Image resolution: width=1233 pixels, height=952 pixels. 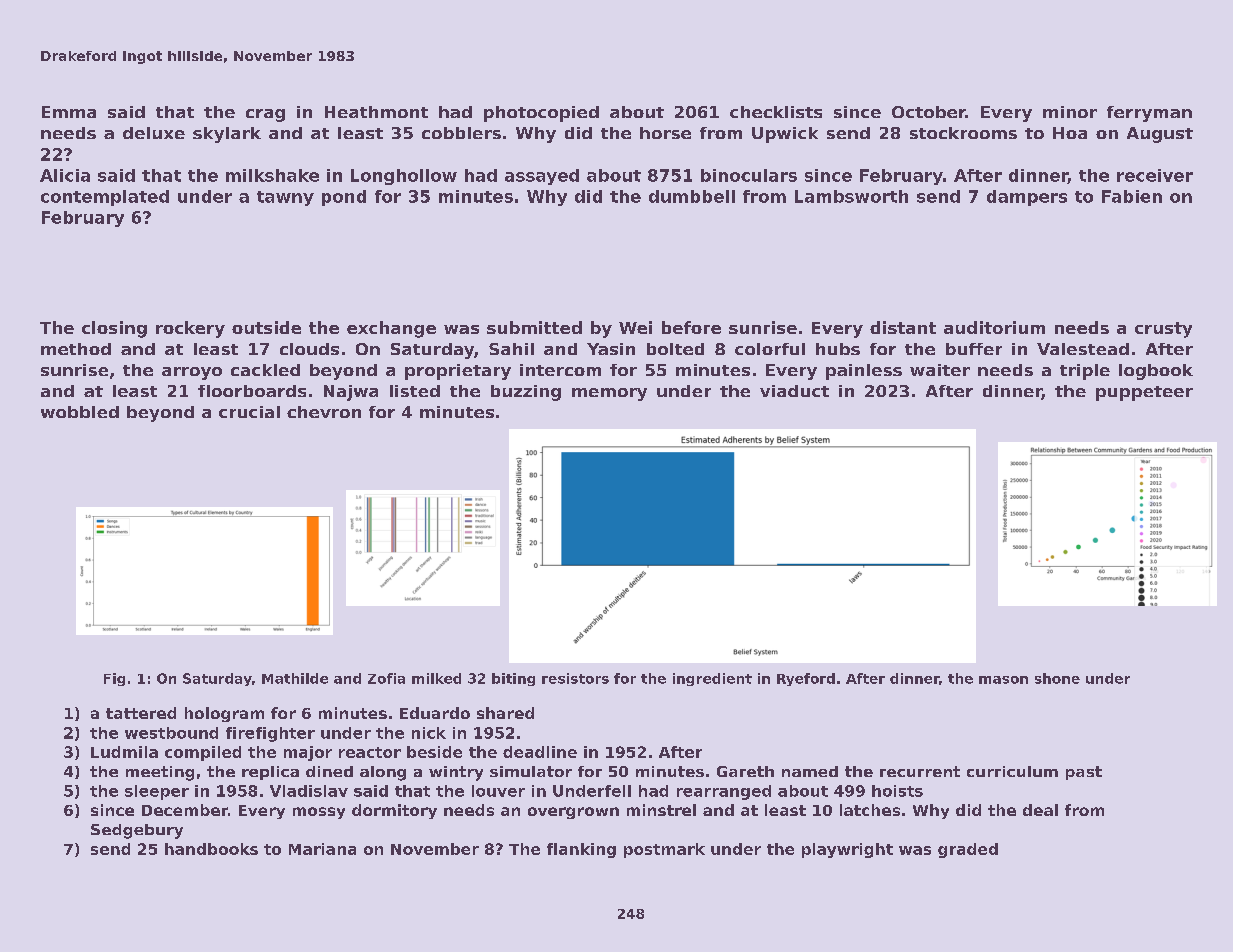 What do you see at coordinates (776, 112) in the page?
I see `checklists` at bounding box center [776, 112].
